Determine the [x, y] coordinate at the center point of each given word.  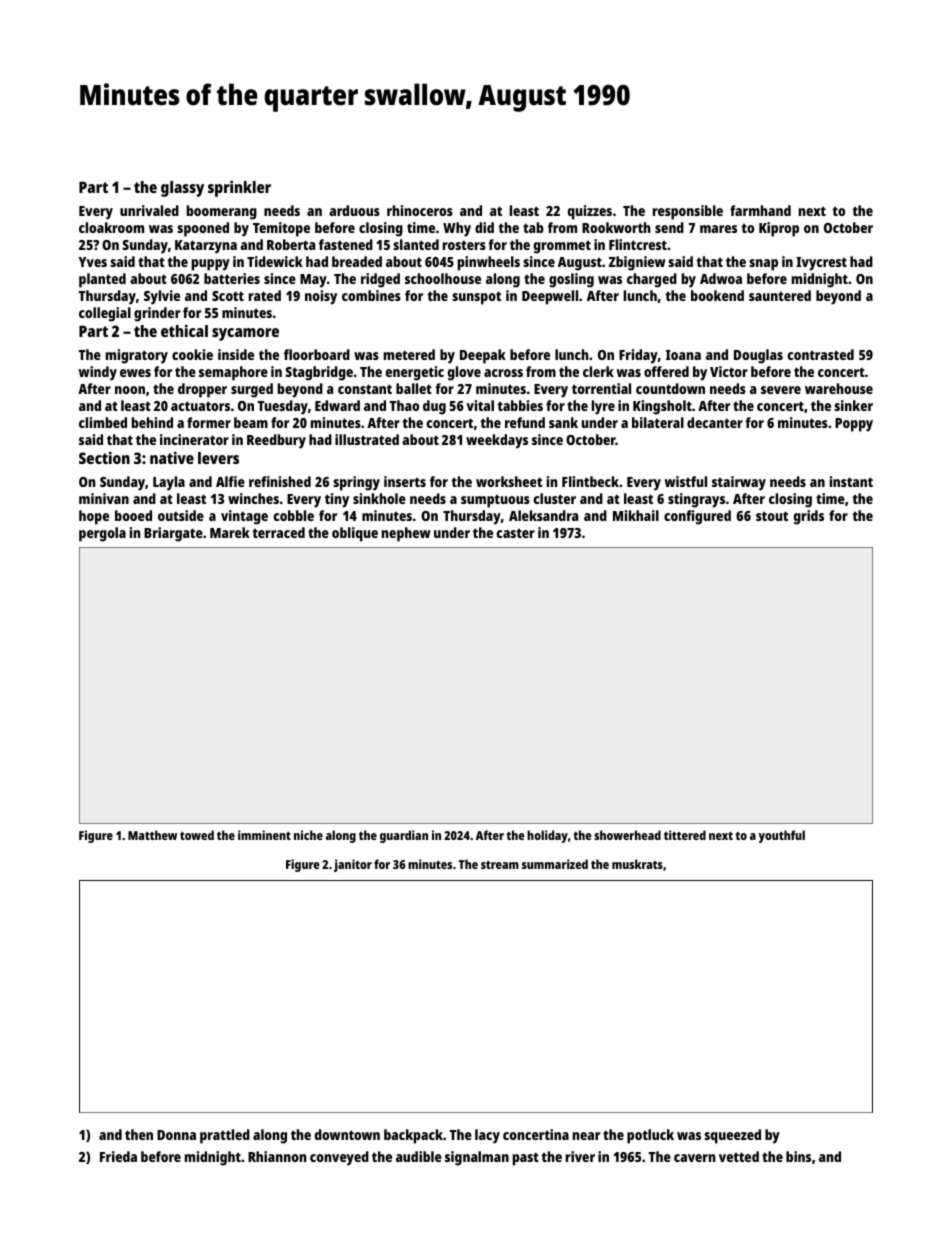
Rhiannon [277, 1156]
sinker [853, 405]
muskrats [637, 864]
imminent [264, 835]
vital [480, 405]
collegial [105, 314]
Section [104, 458]
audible [419, 1156]
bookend [717, 295]
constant [365, 389]
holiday [547, 836]
